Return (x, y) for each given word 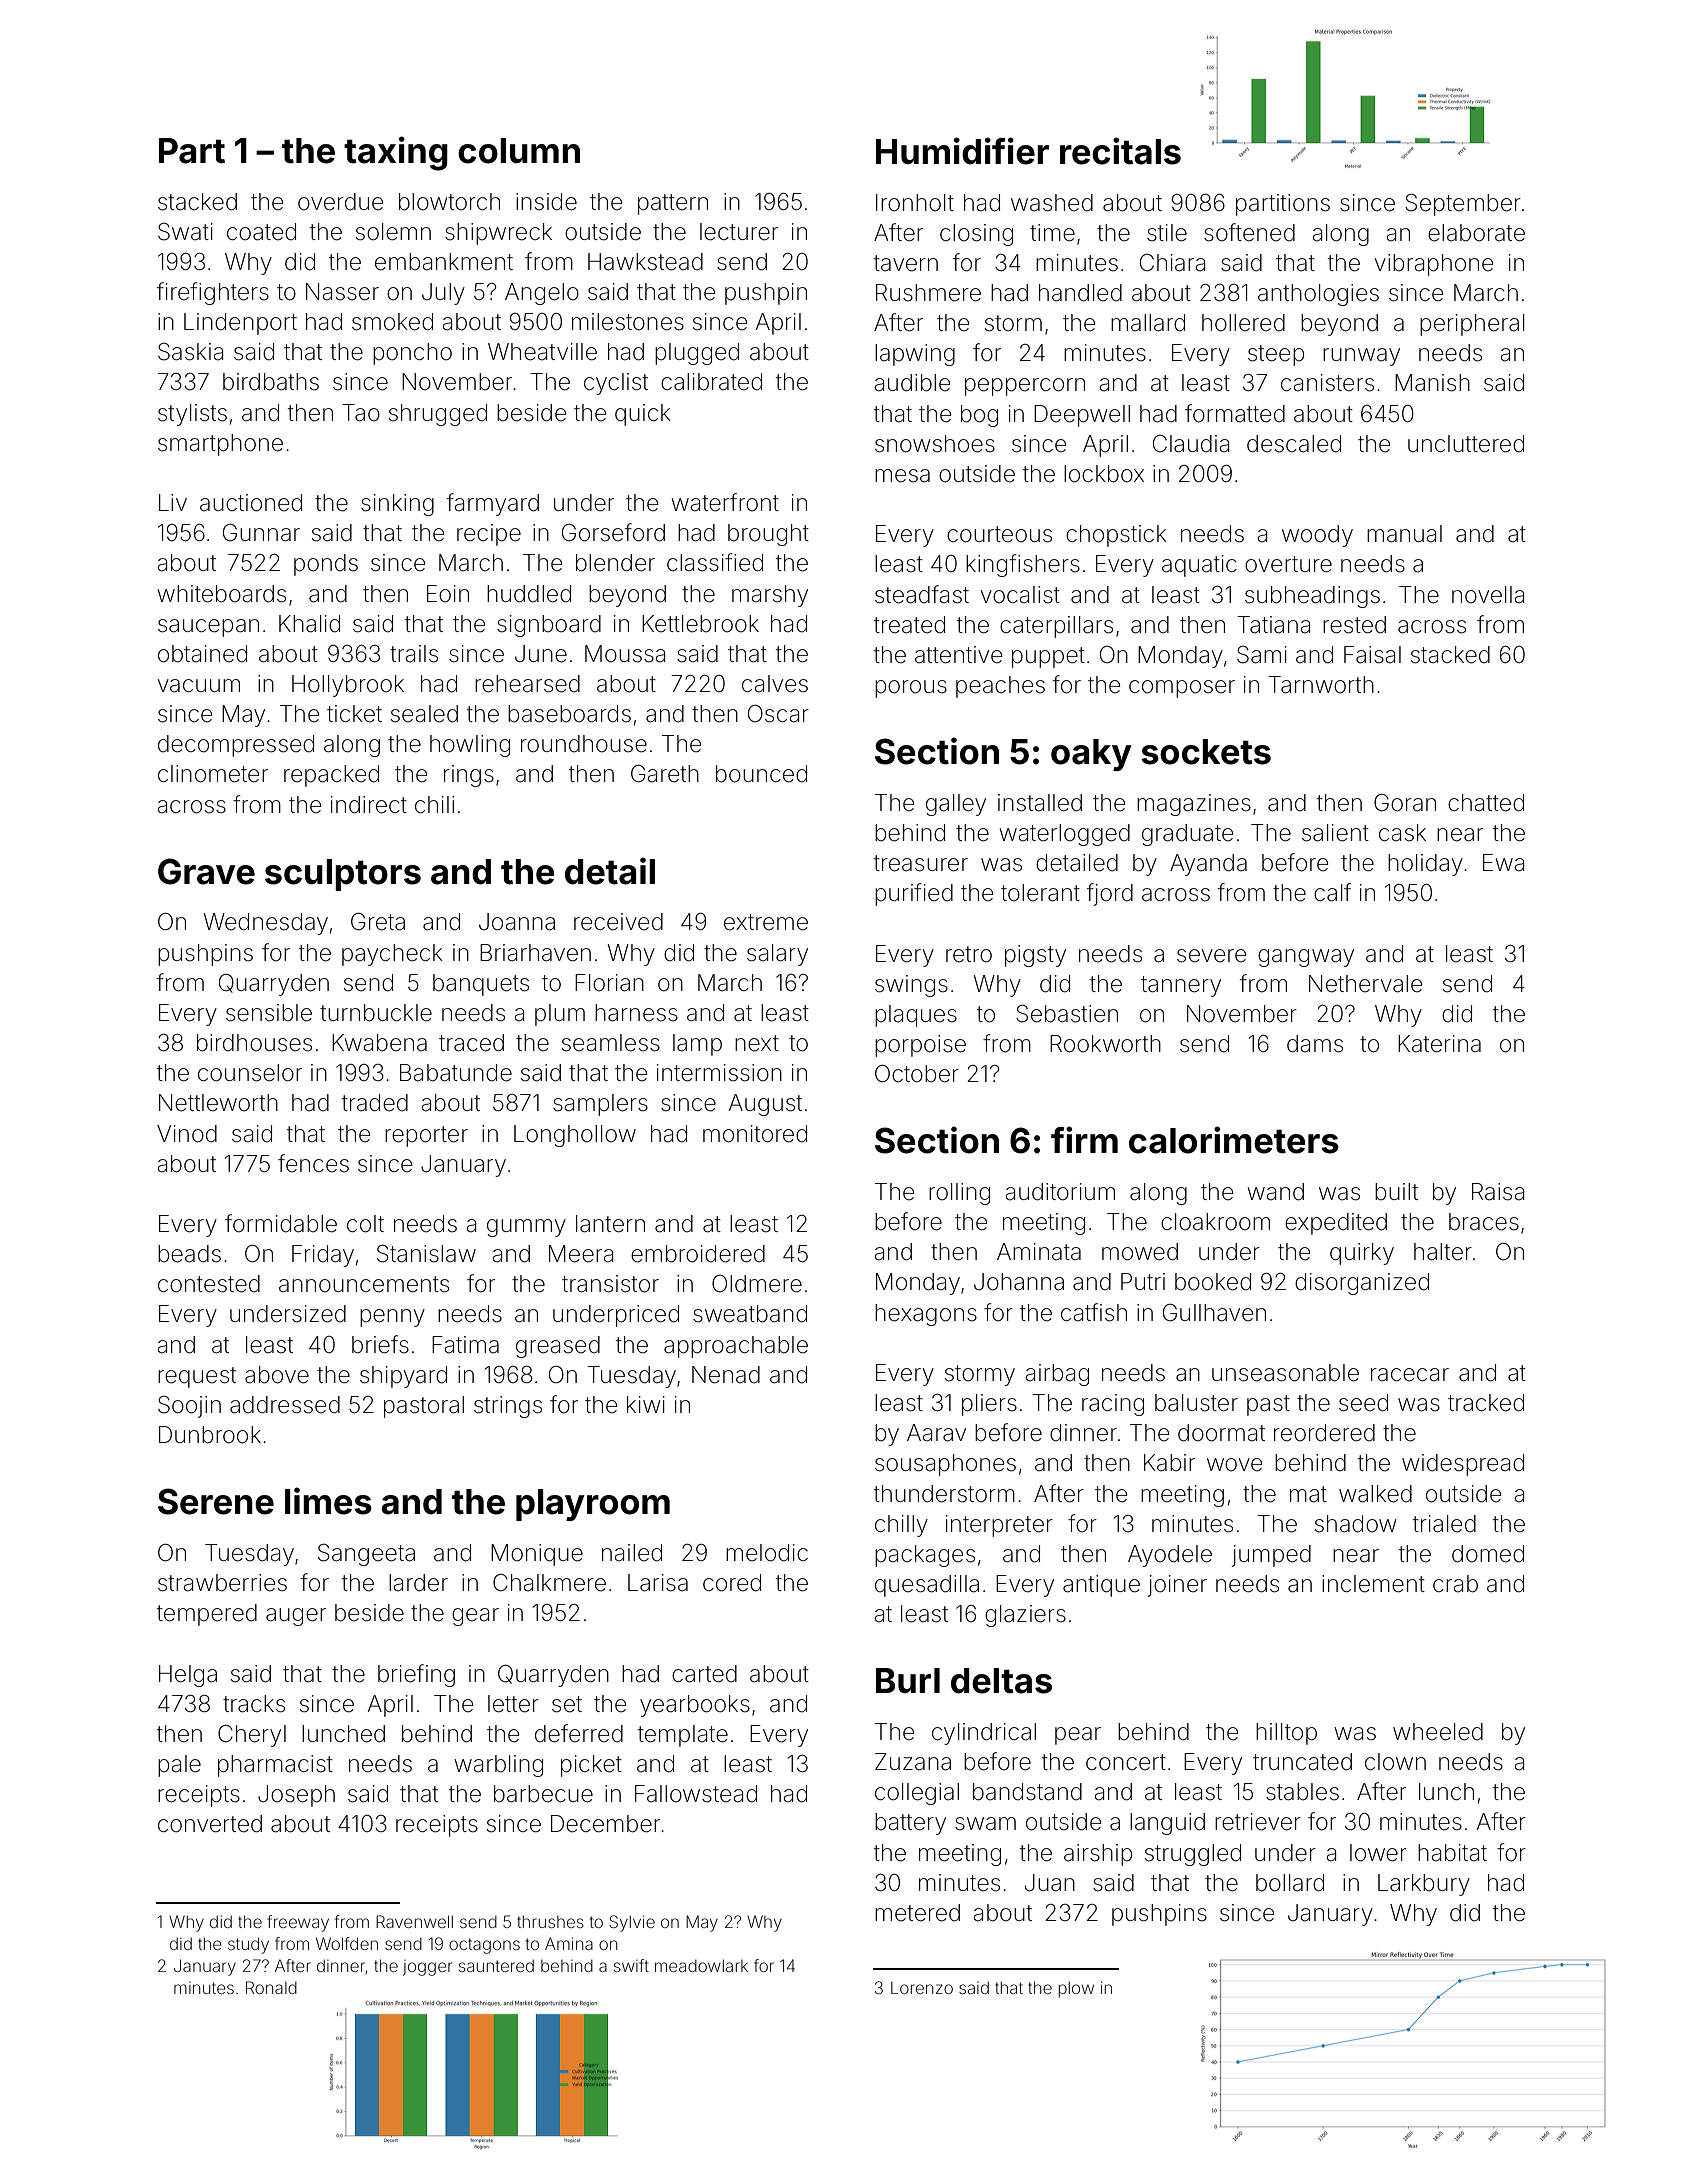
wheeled (1438, 1732)
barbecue (543, 1794)
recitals (1120, 151)
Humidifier (962, 151)
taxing (396, 153)
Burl (908, 1680)
